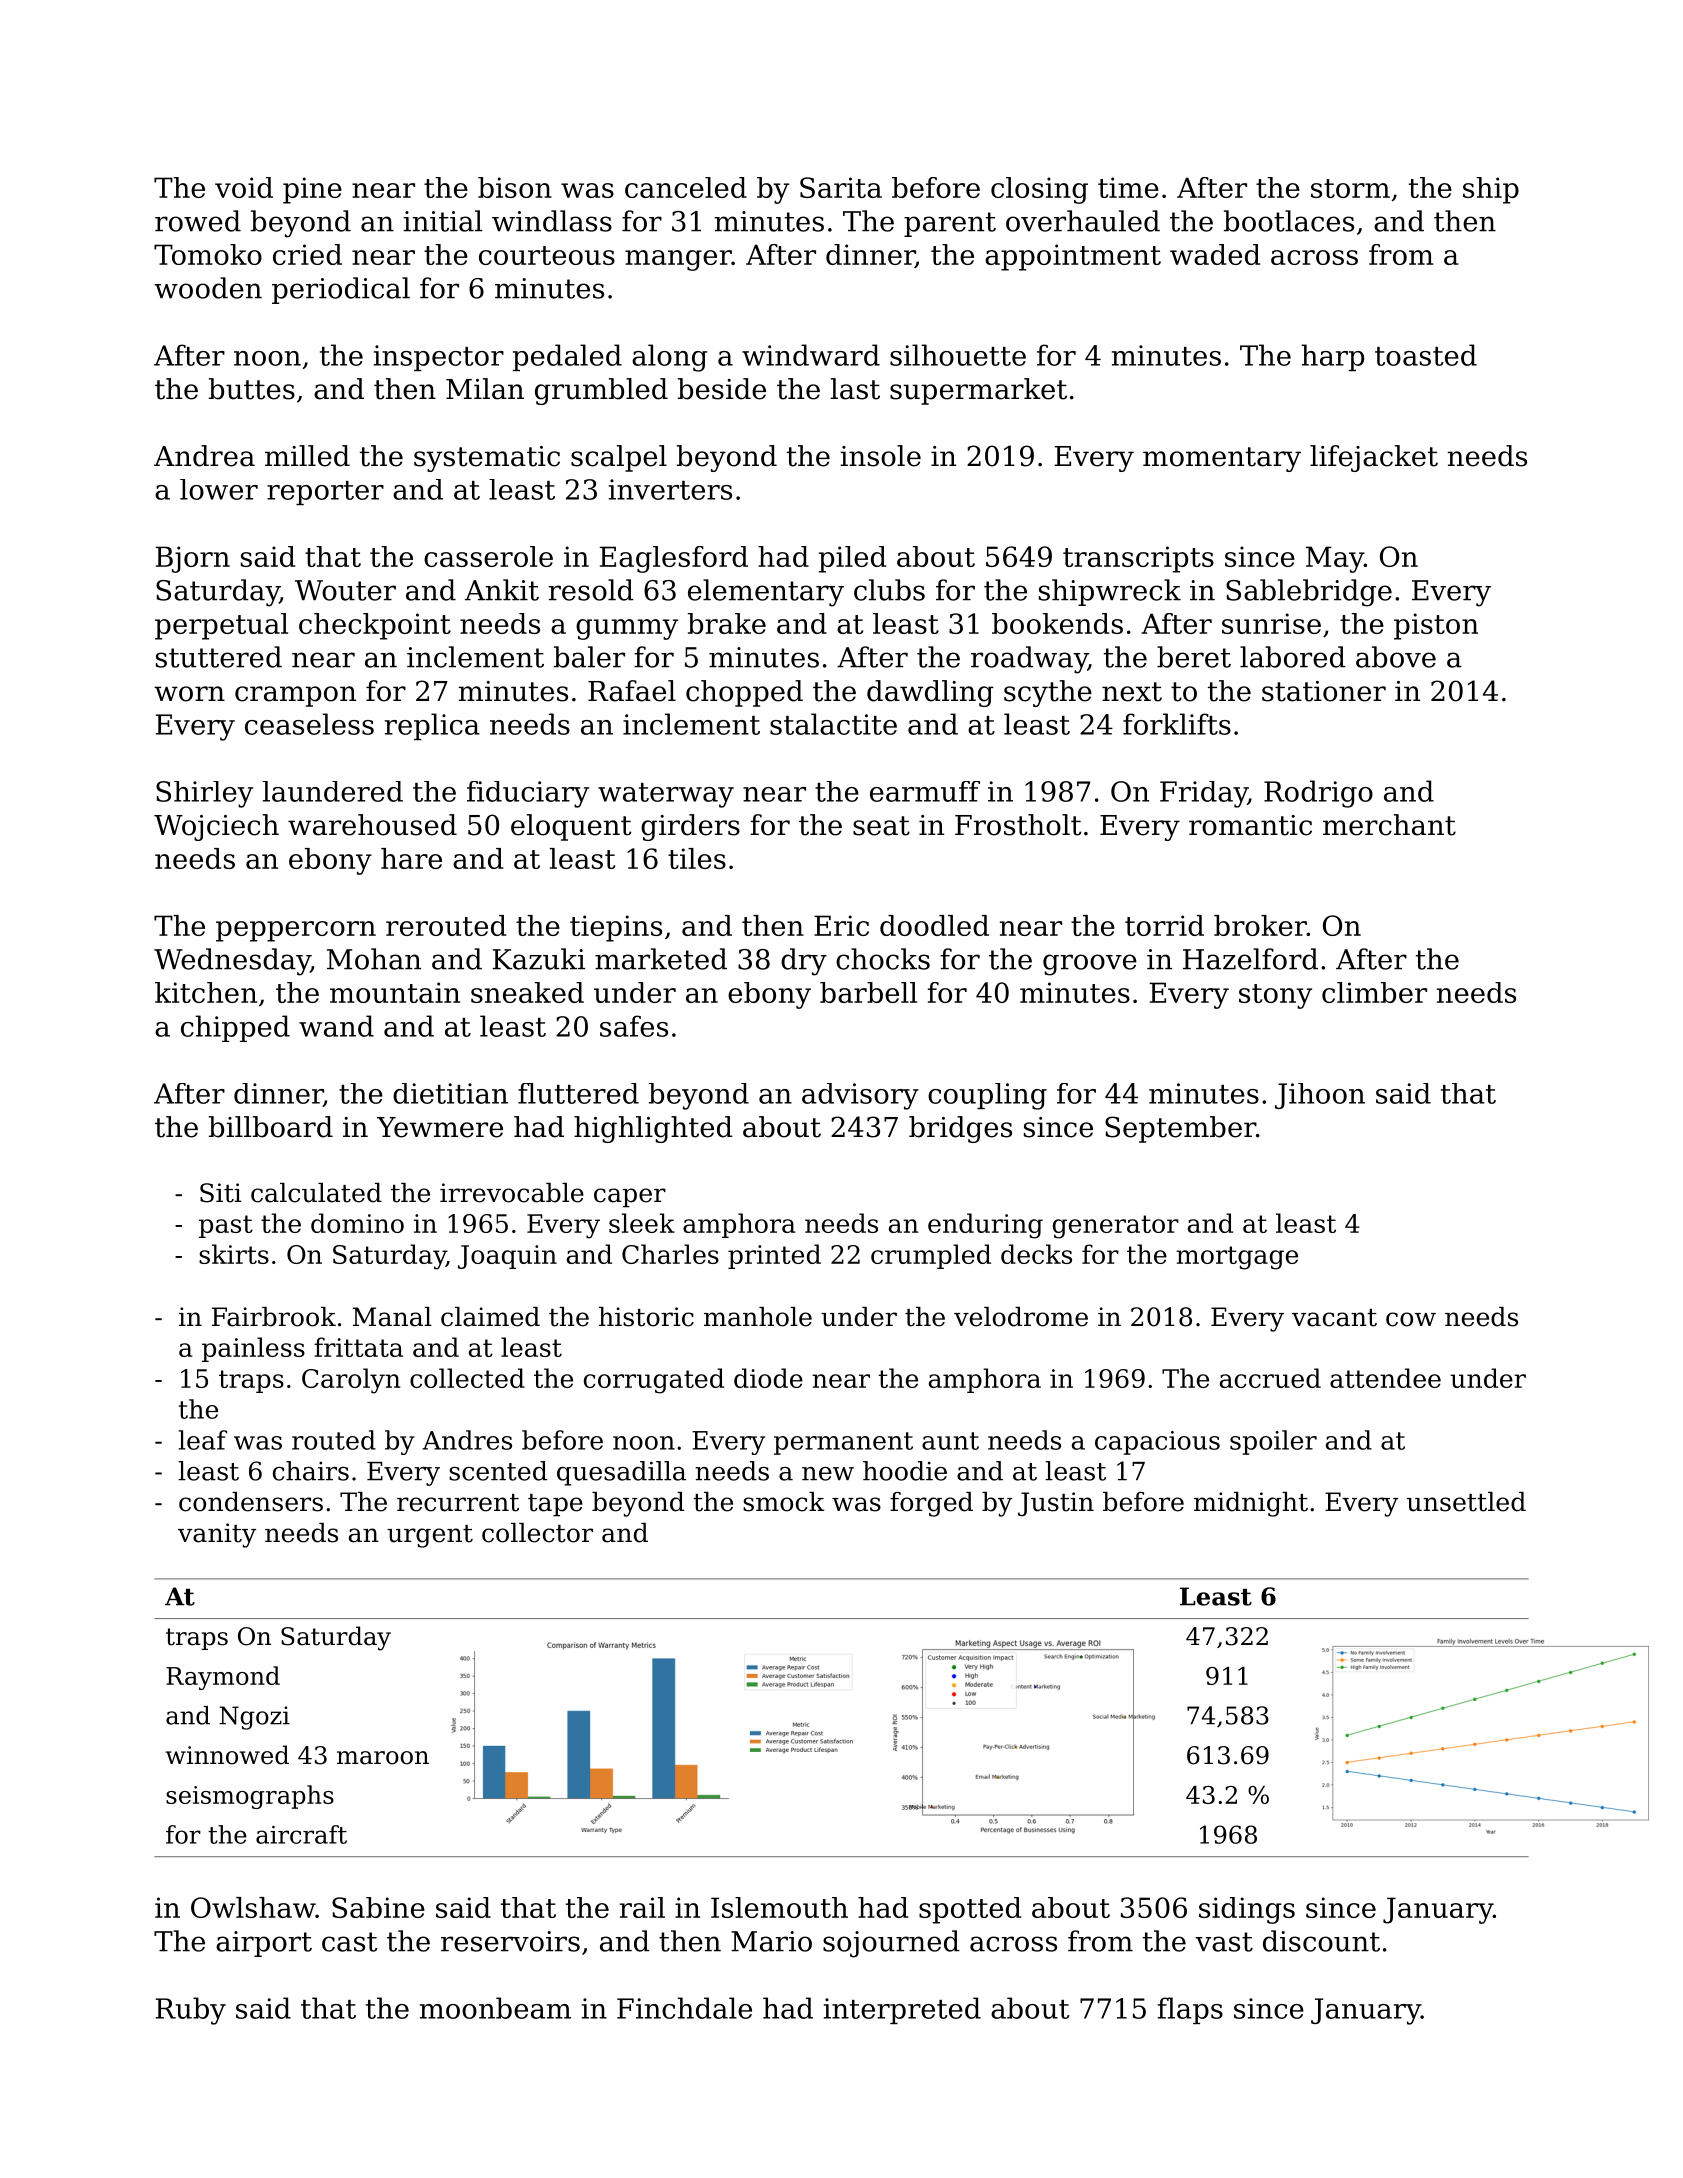 This screenshot has width=1683, height=2178. Describe the element at coordinates (931, 1256) in the screenshot. I see `crumpled` at that location.
